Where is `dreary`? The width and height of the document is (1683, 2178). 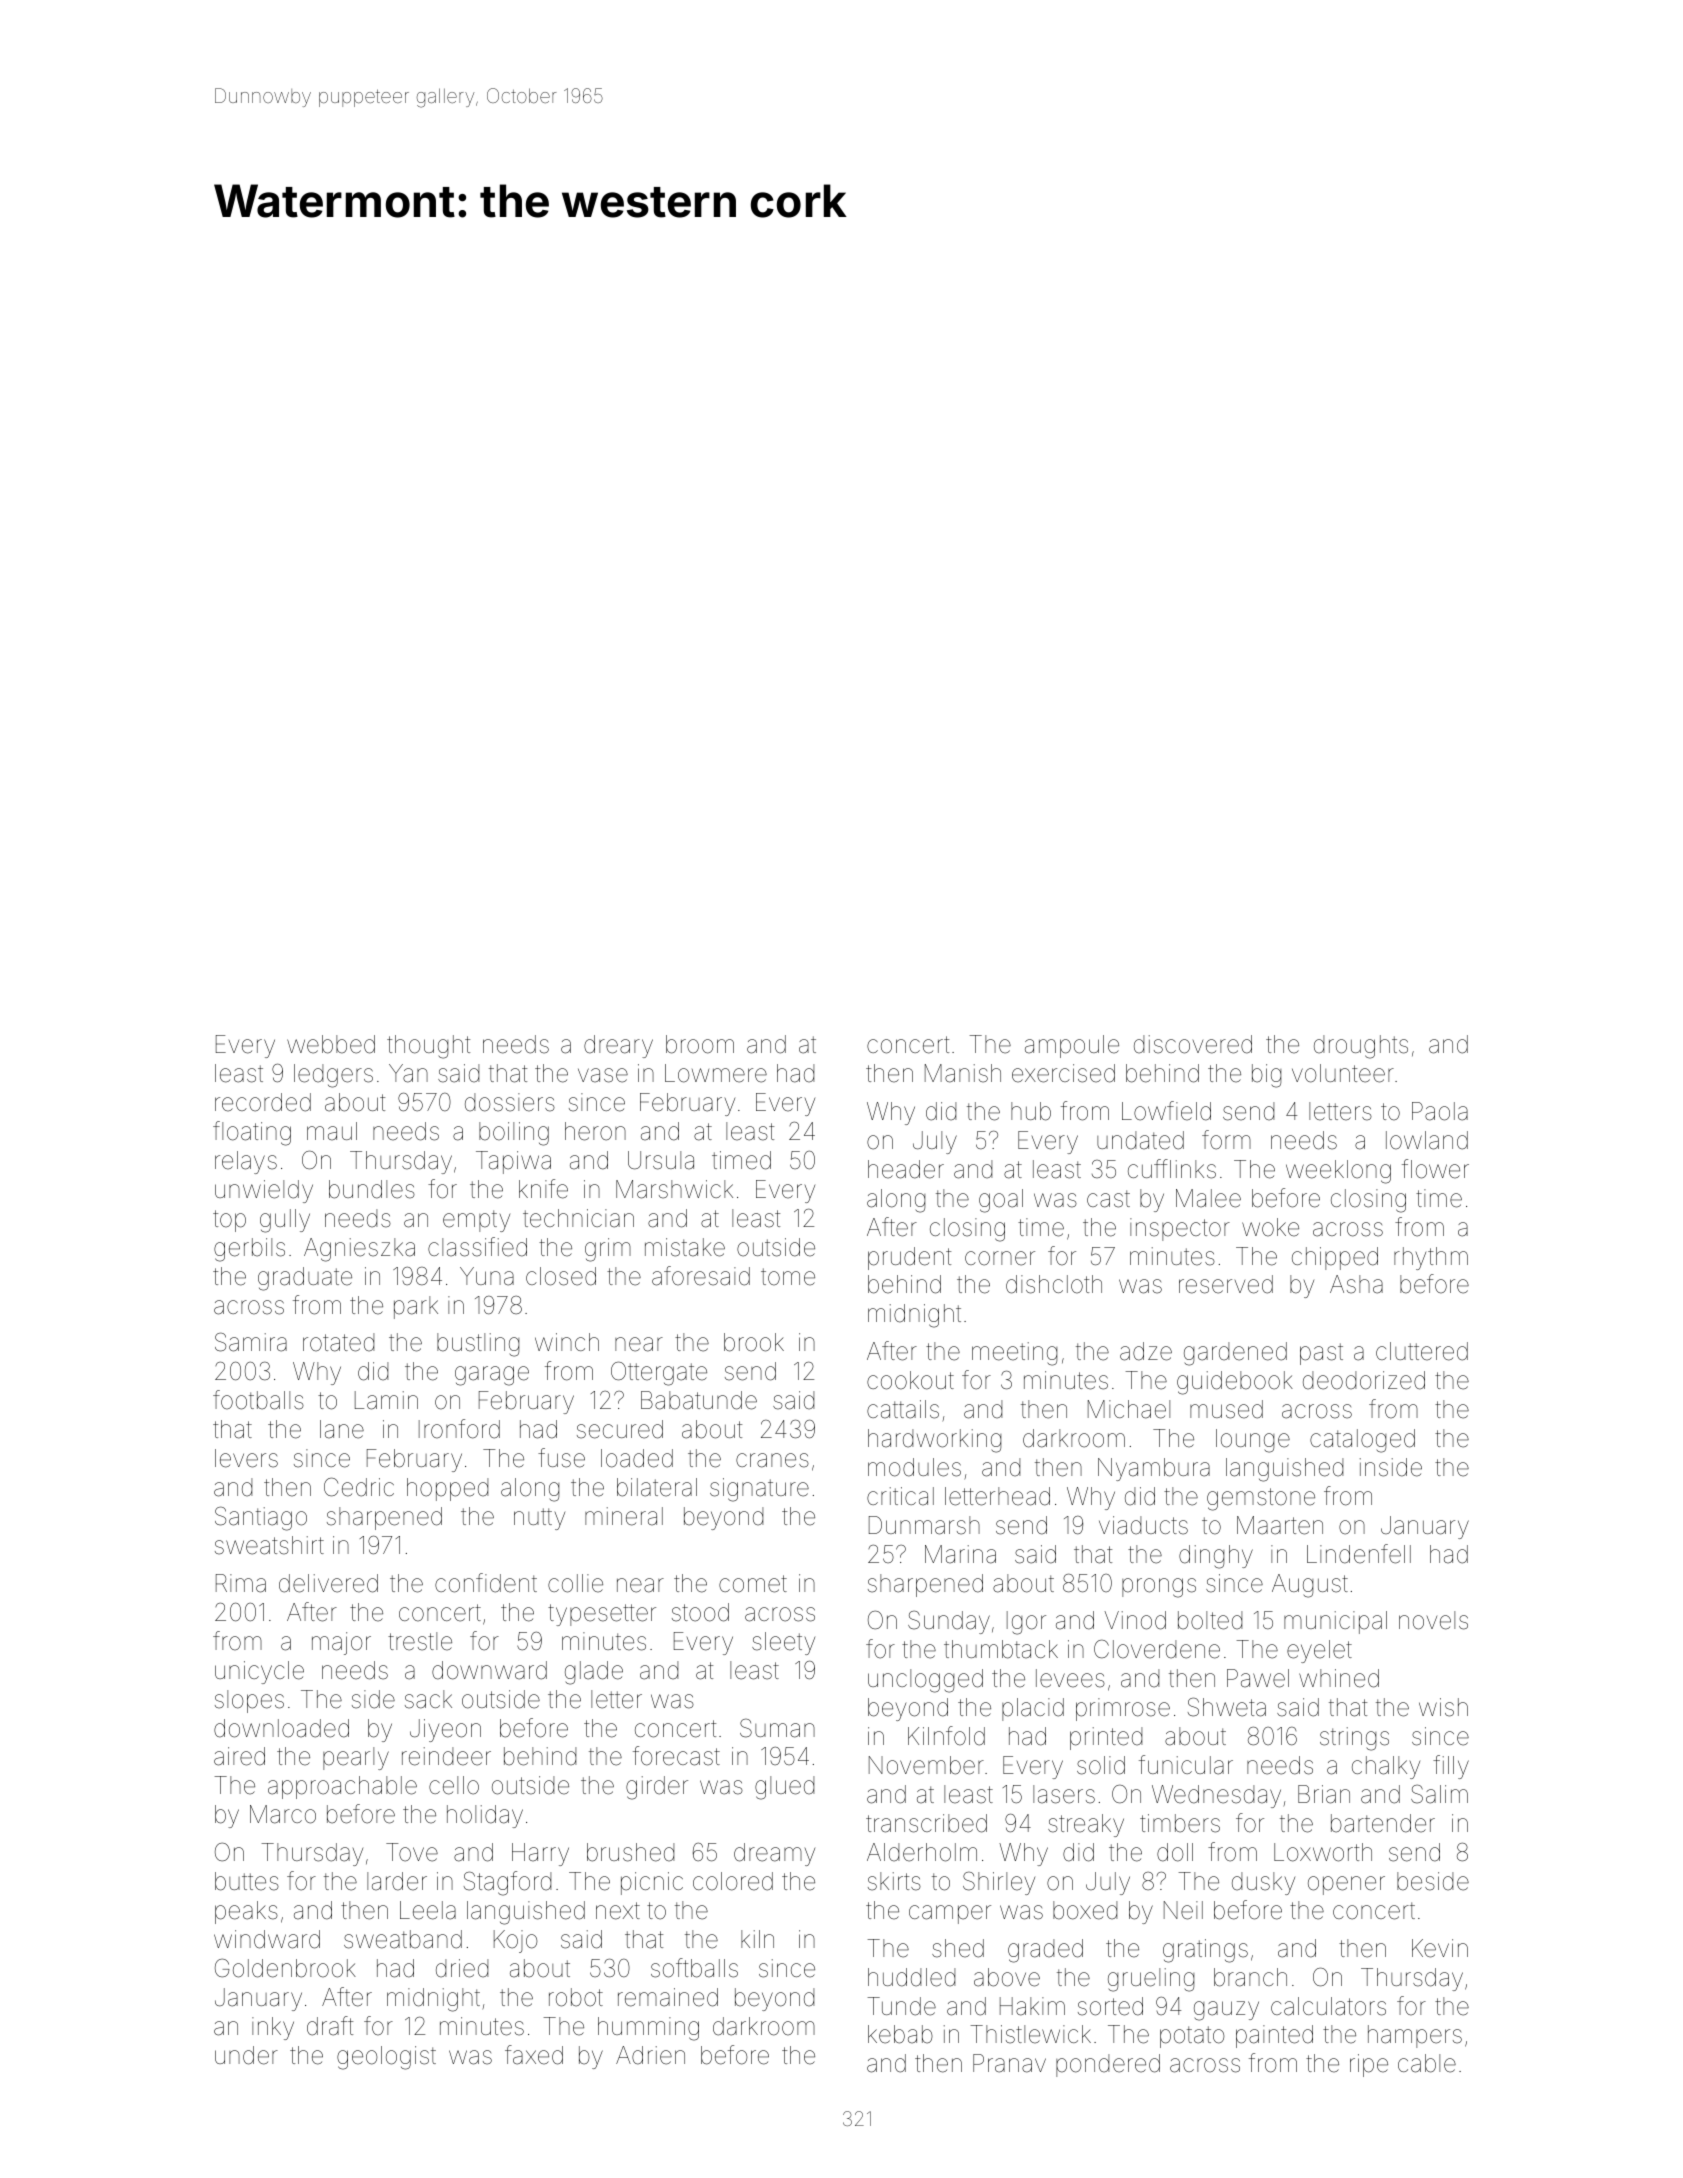
dreary is located at coordinates (618, 1046).
